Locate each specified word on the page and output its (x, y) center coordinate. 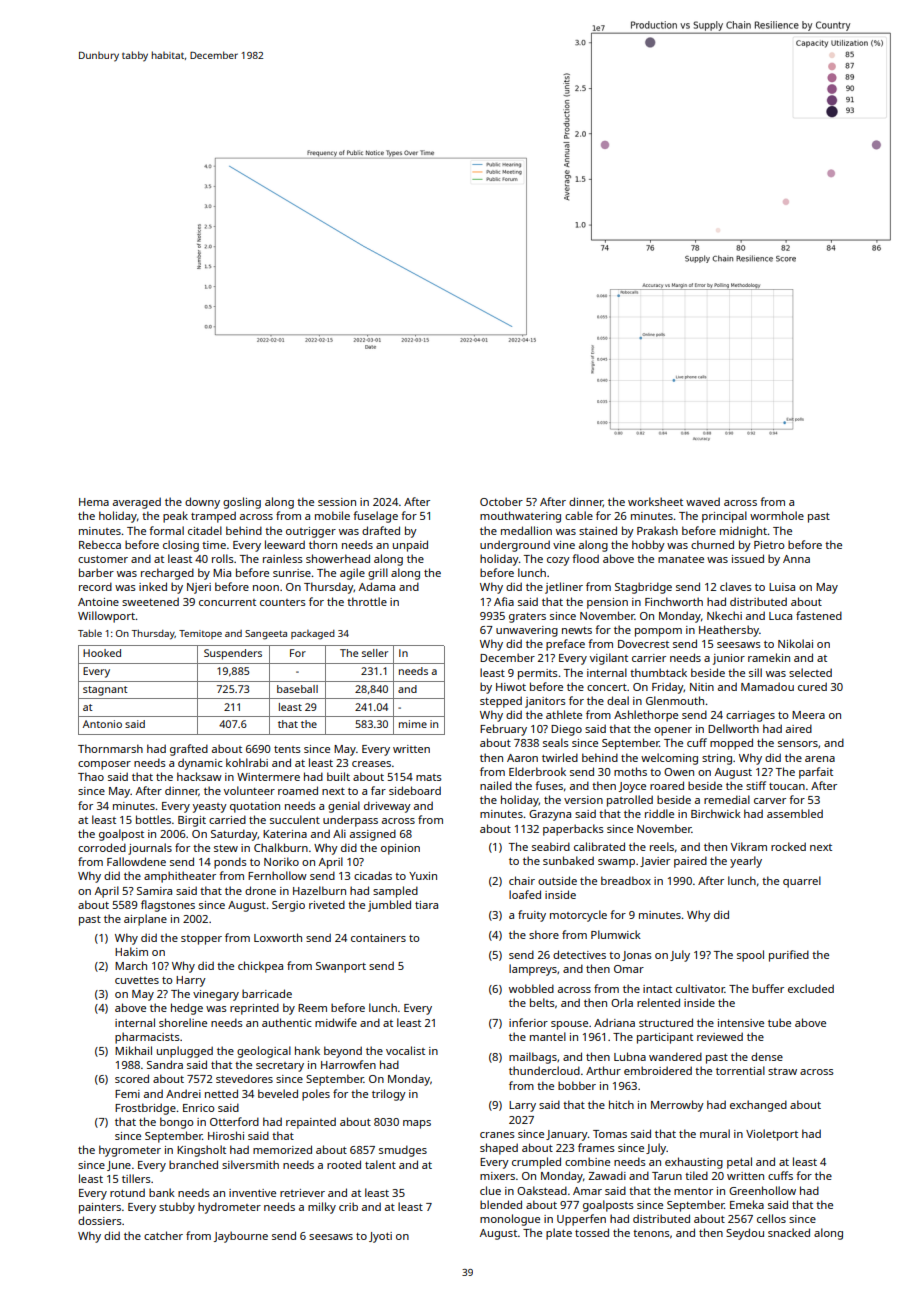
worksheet (655, 501)
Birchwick (716, 813)
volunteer (249, 790)
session (337, 502)
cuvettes (137, 980)
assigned (373, 835)
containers (378, 938)
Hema (94, 502)
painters (100, 1208)
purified (789, 956)
